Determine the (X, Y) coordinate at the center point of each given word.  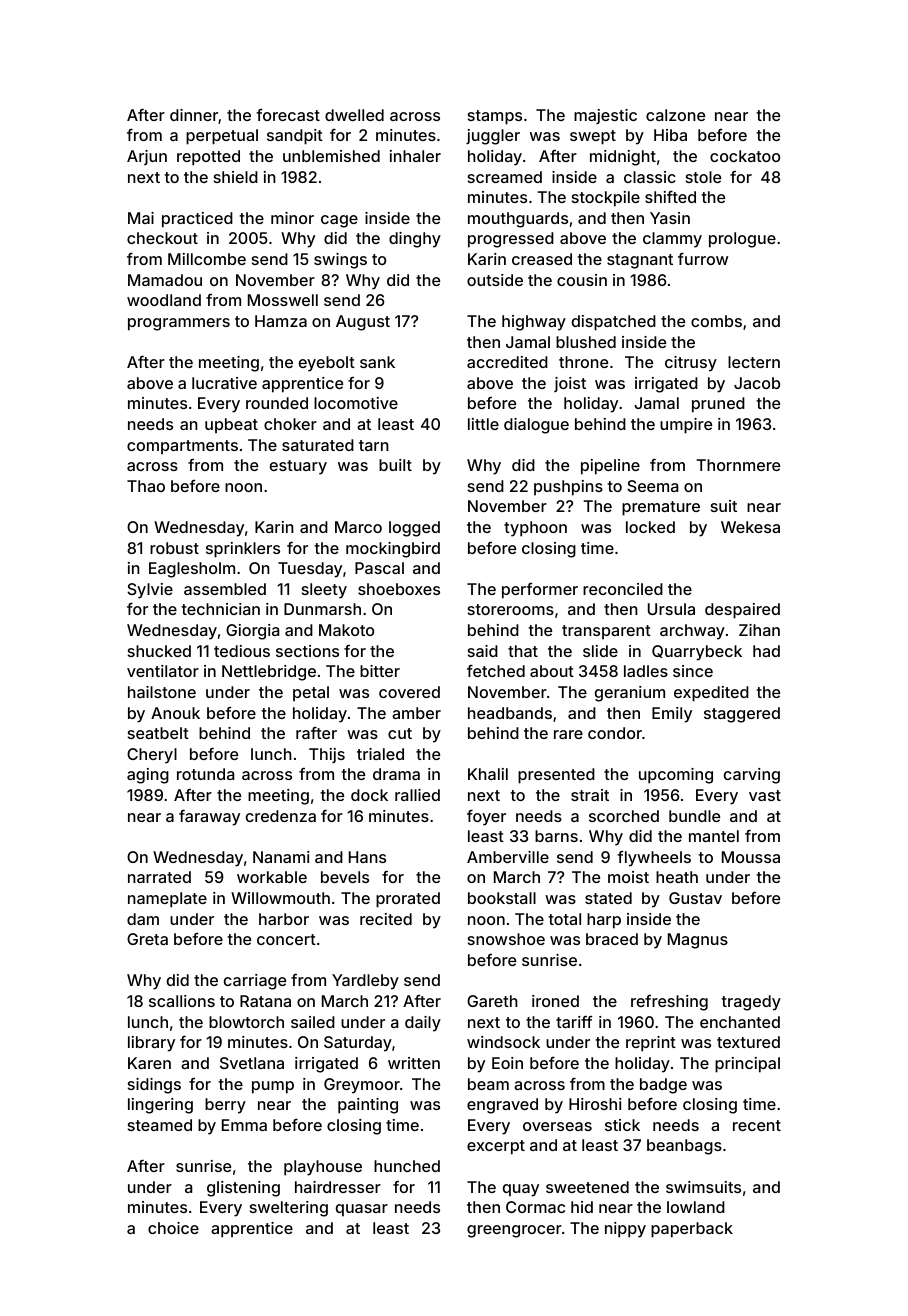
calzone (675, 115)
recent (757, 1125)
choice (173, 1228)
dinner (194, 115)
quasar (362, 1210)
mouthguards (518, 220)
